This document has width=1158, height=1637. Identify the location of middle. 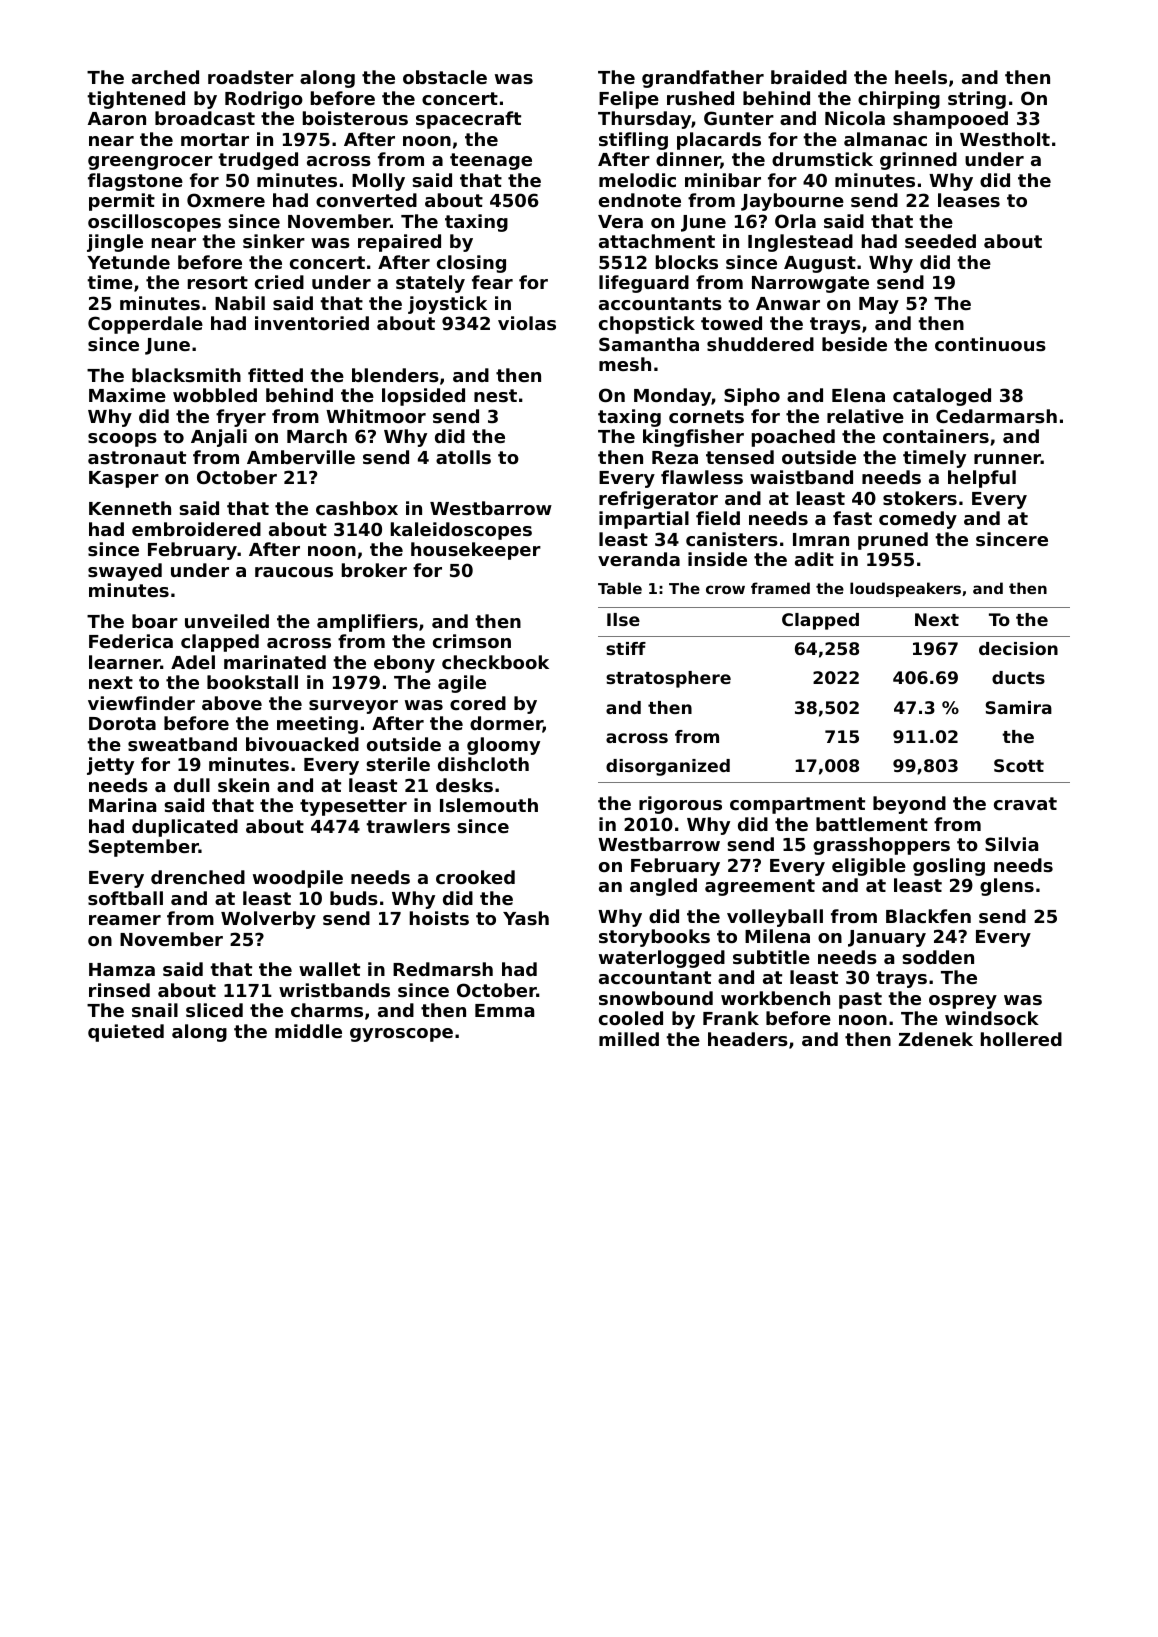
(308, 1031).
